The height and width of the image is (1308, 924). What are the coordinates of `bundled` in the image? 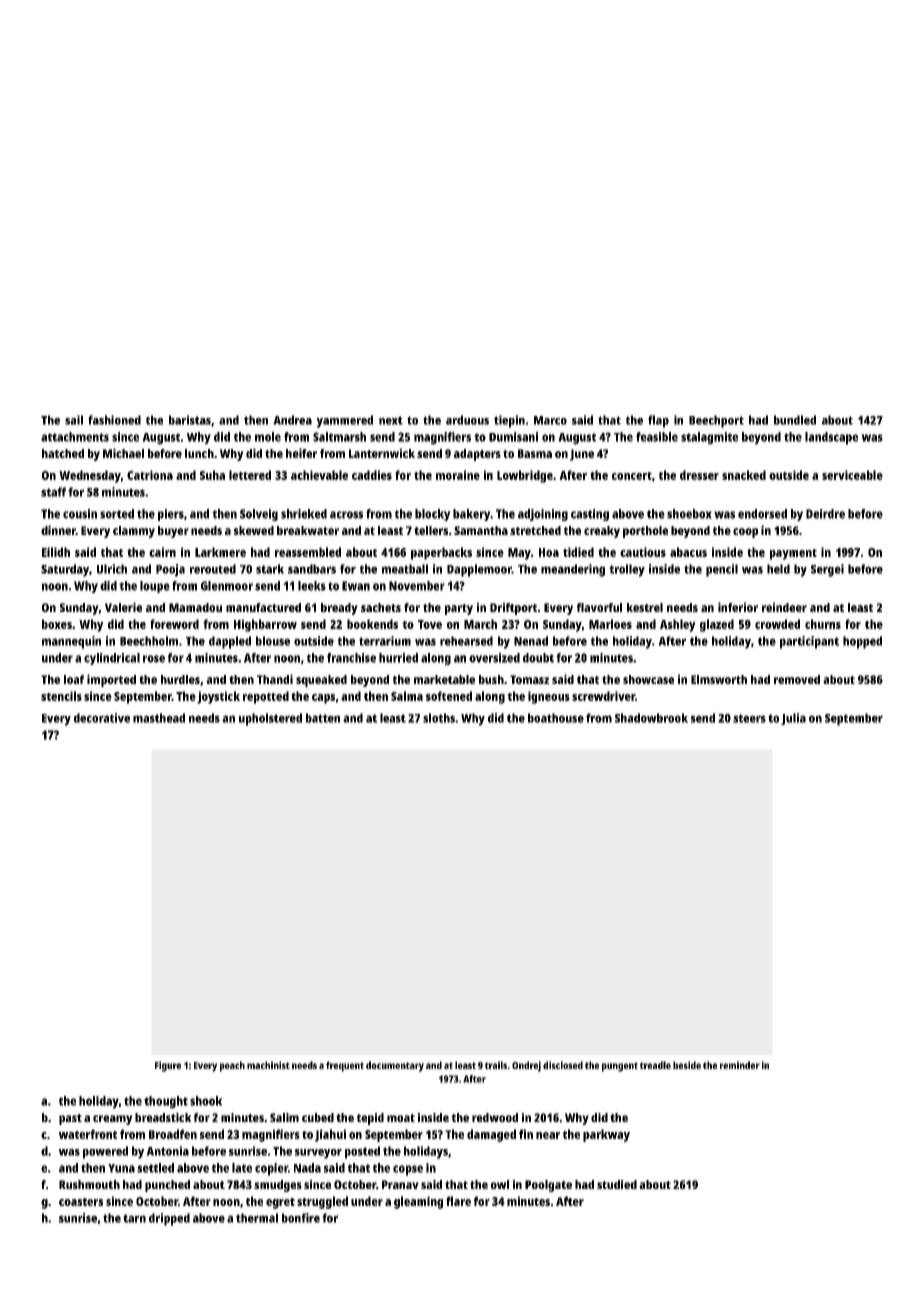 It's located at (795, 420).
